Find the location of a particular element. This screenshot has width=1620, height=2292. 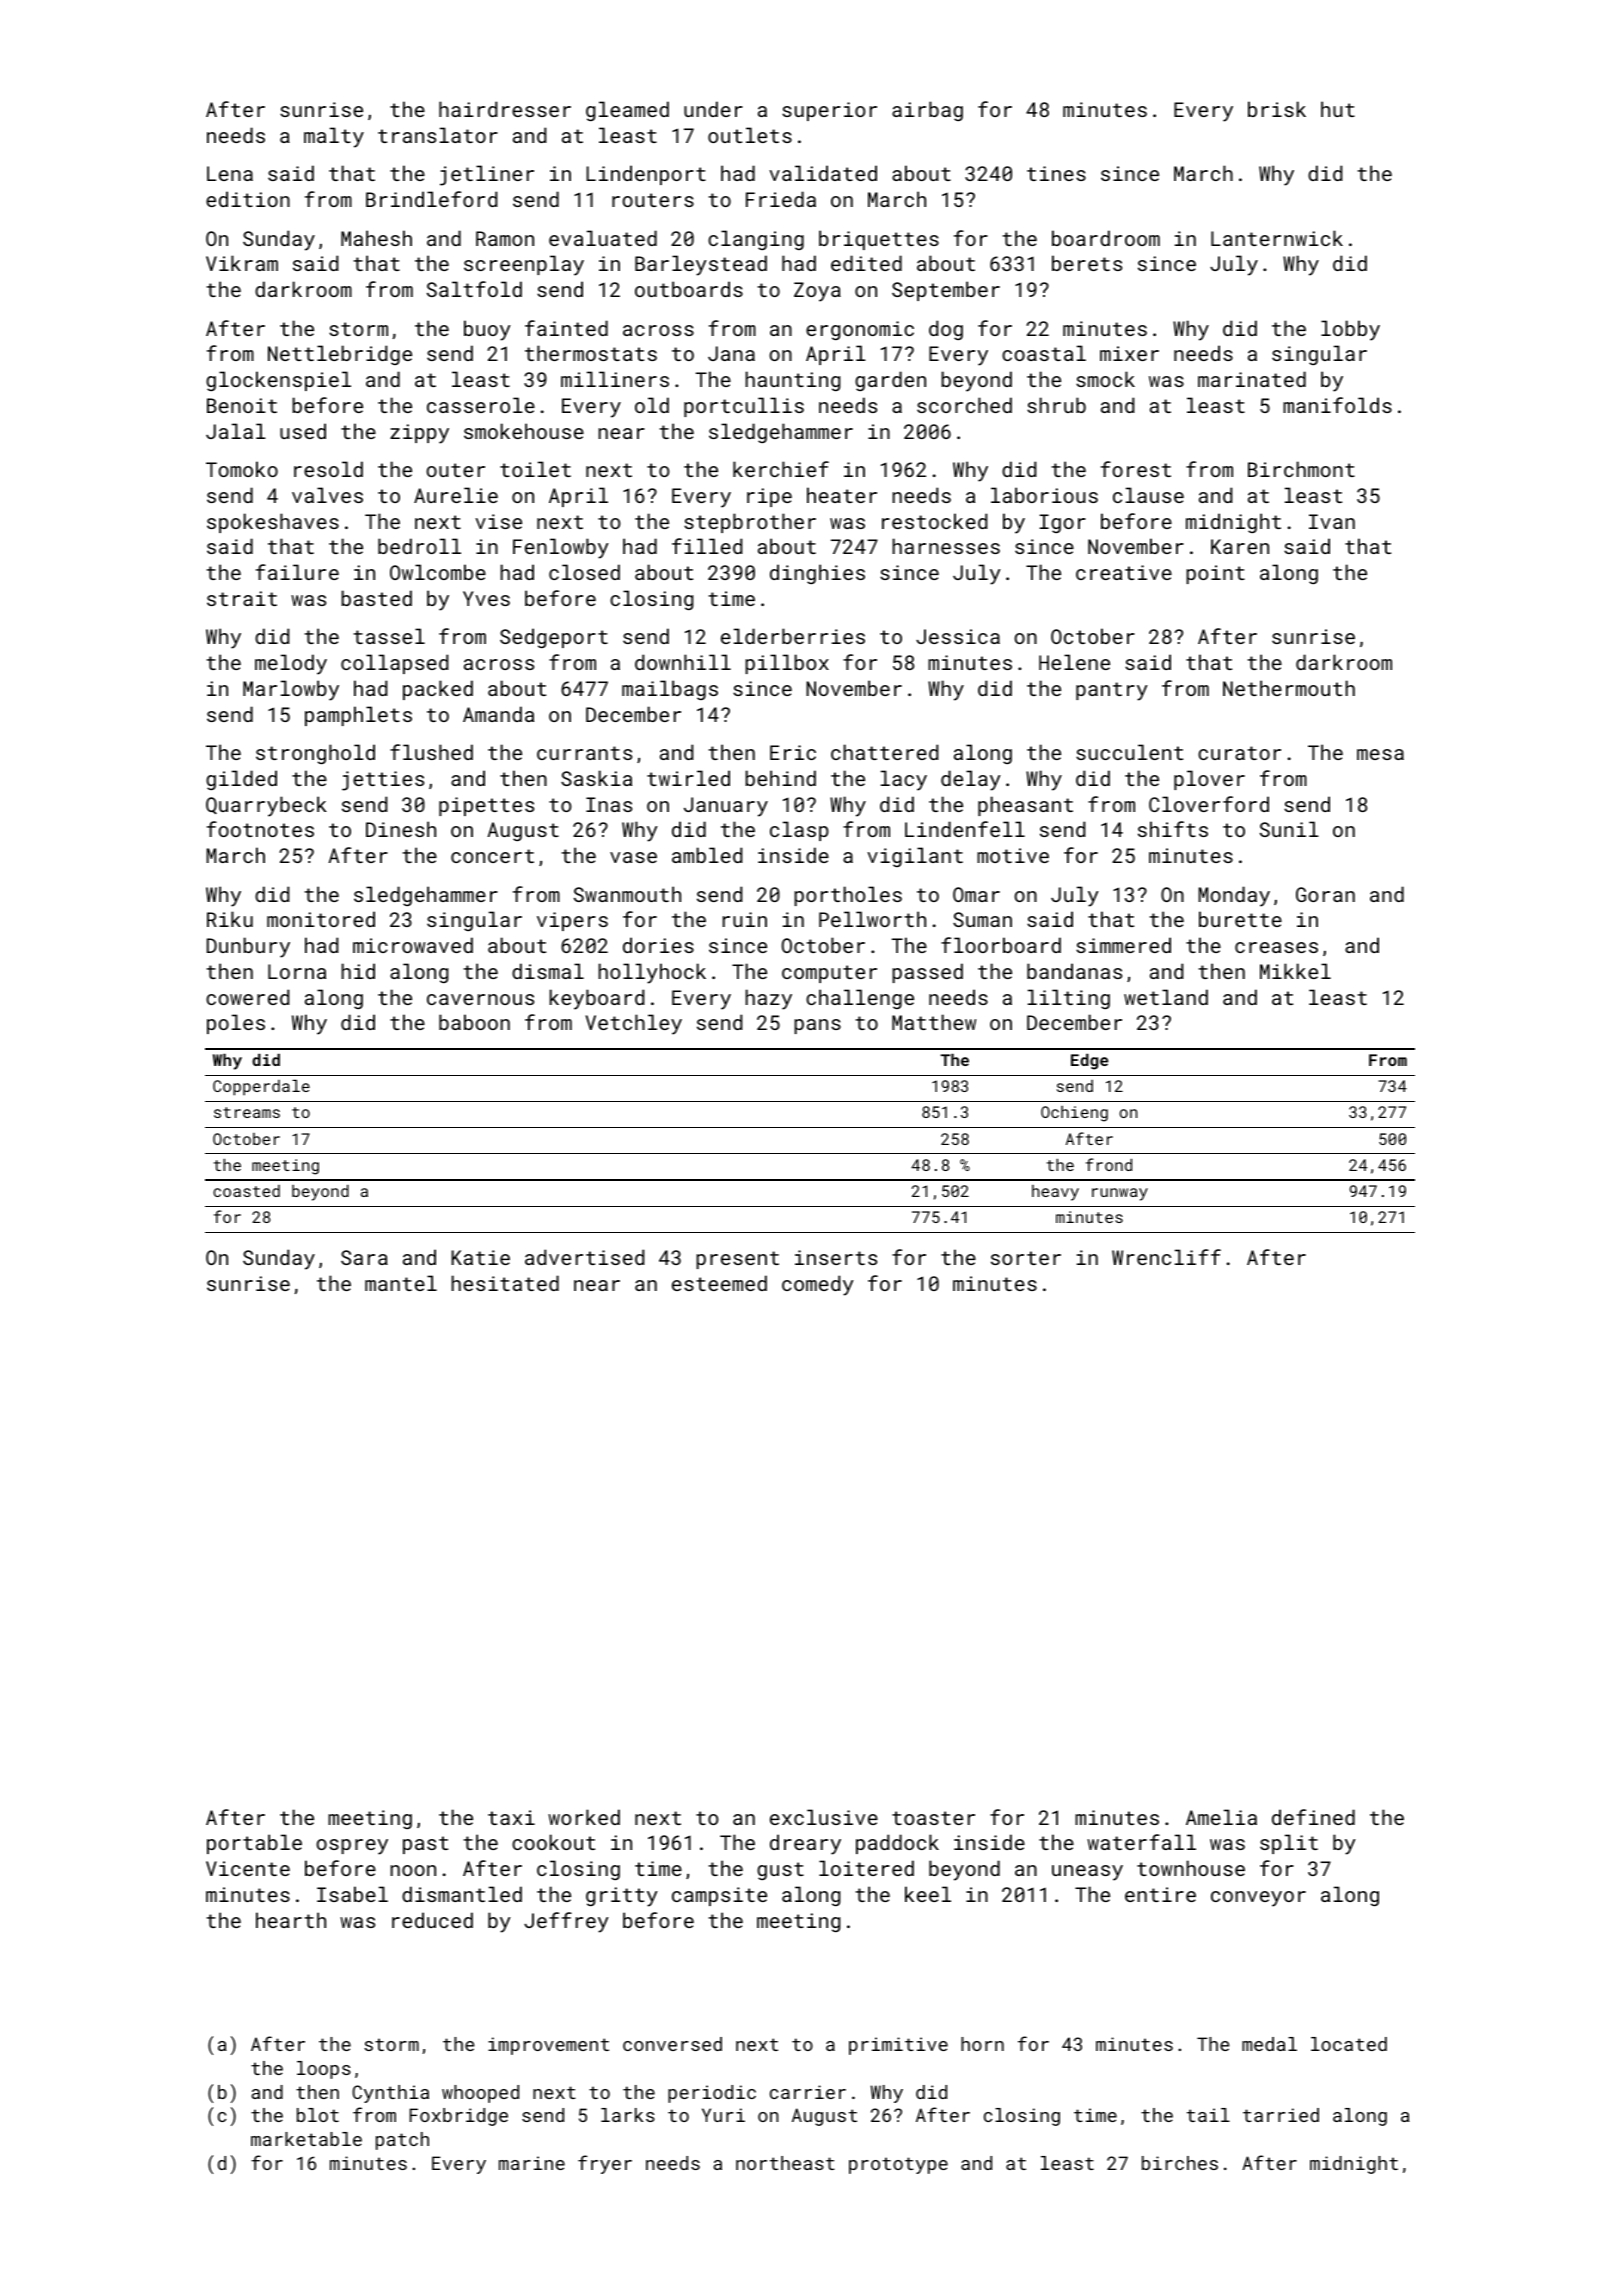

streams is located at coordinates (247, 1112).
